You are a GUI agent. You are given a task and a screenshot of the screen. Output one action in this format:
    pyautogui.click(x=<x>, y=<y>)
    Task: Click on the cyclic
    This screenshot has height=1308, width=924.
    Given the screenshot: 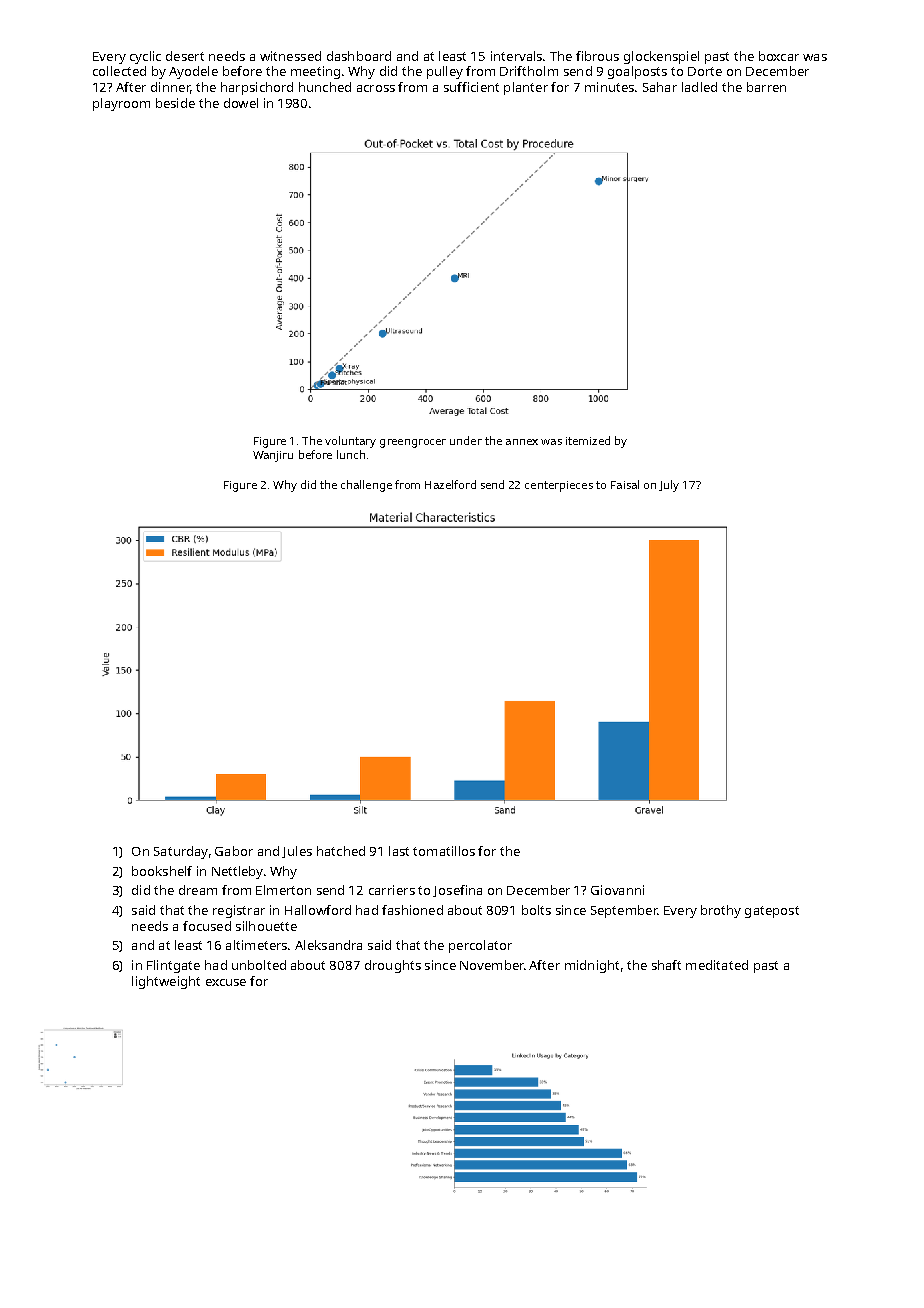 What is the action you would take?
    pyautogui.click(x=145, y=57)
